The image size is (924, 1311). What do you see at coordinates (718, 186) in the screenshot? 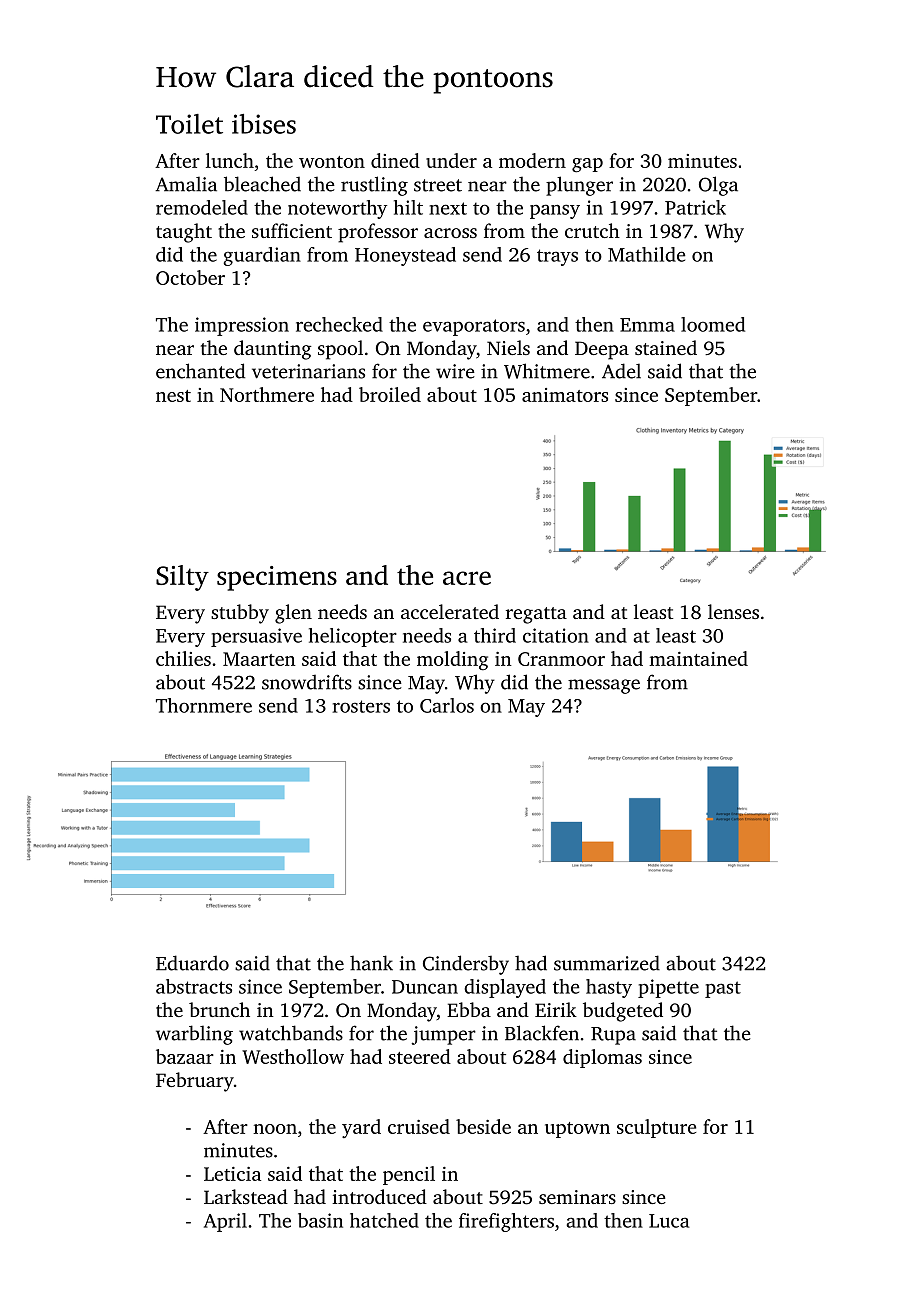
I see `Olga` at bounding box center [718, 186].
